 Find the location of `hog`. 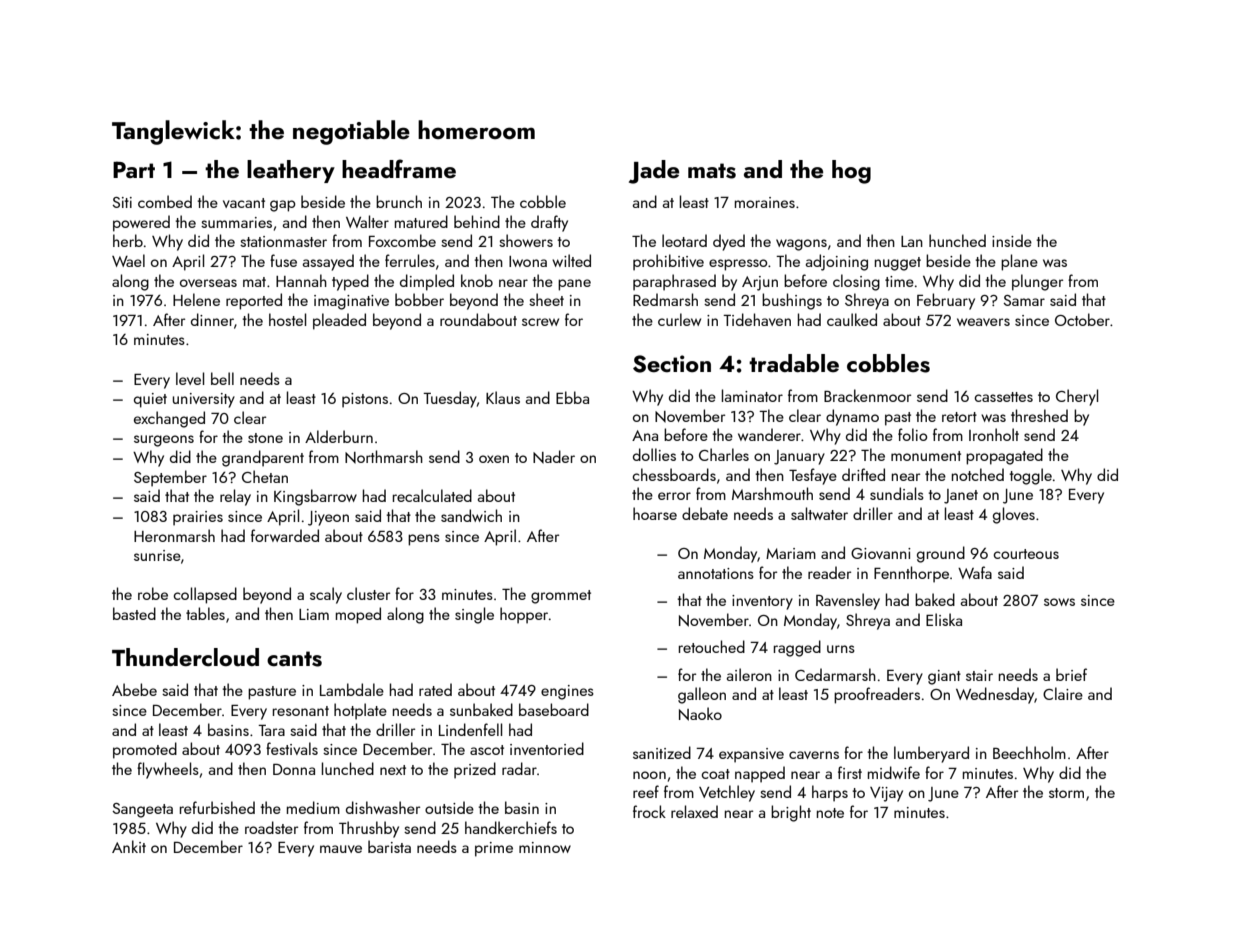

hog is located at coordinates (851, 172).
